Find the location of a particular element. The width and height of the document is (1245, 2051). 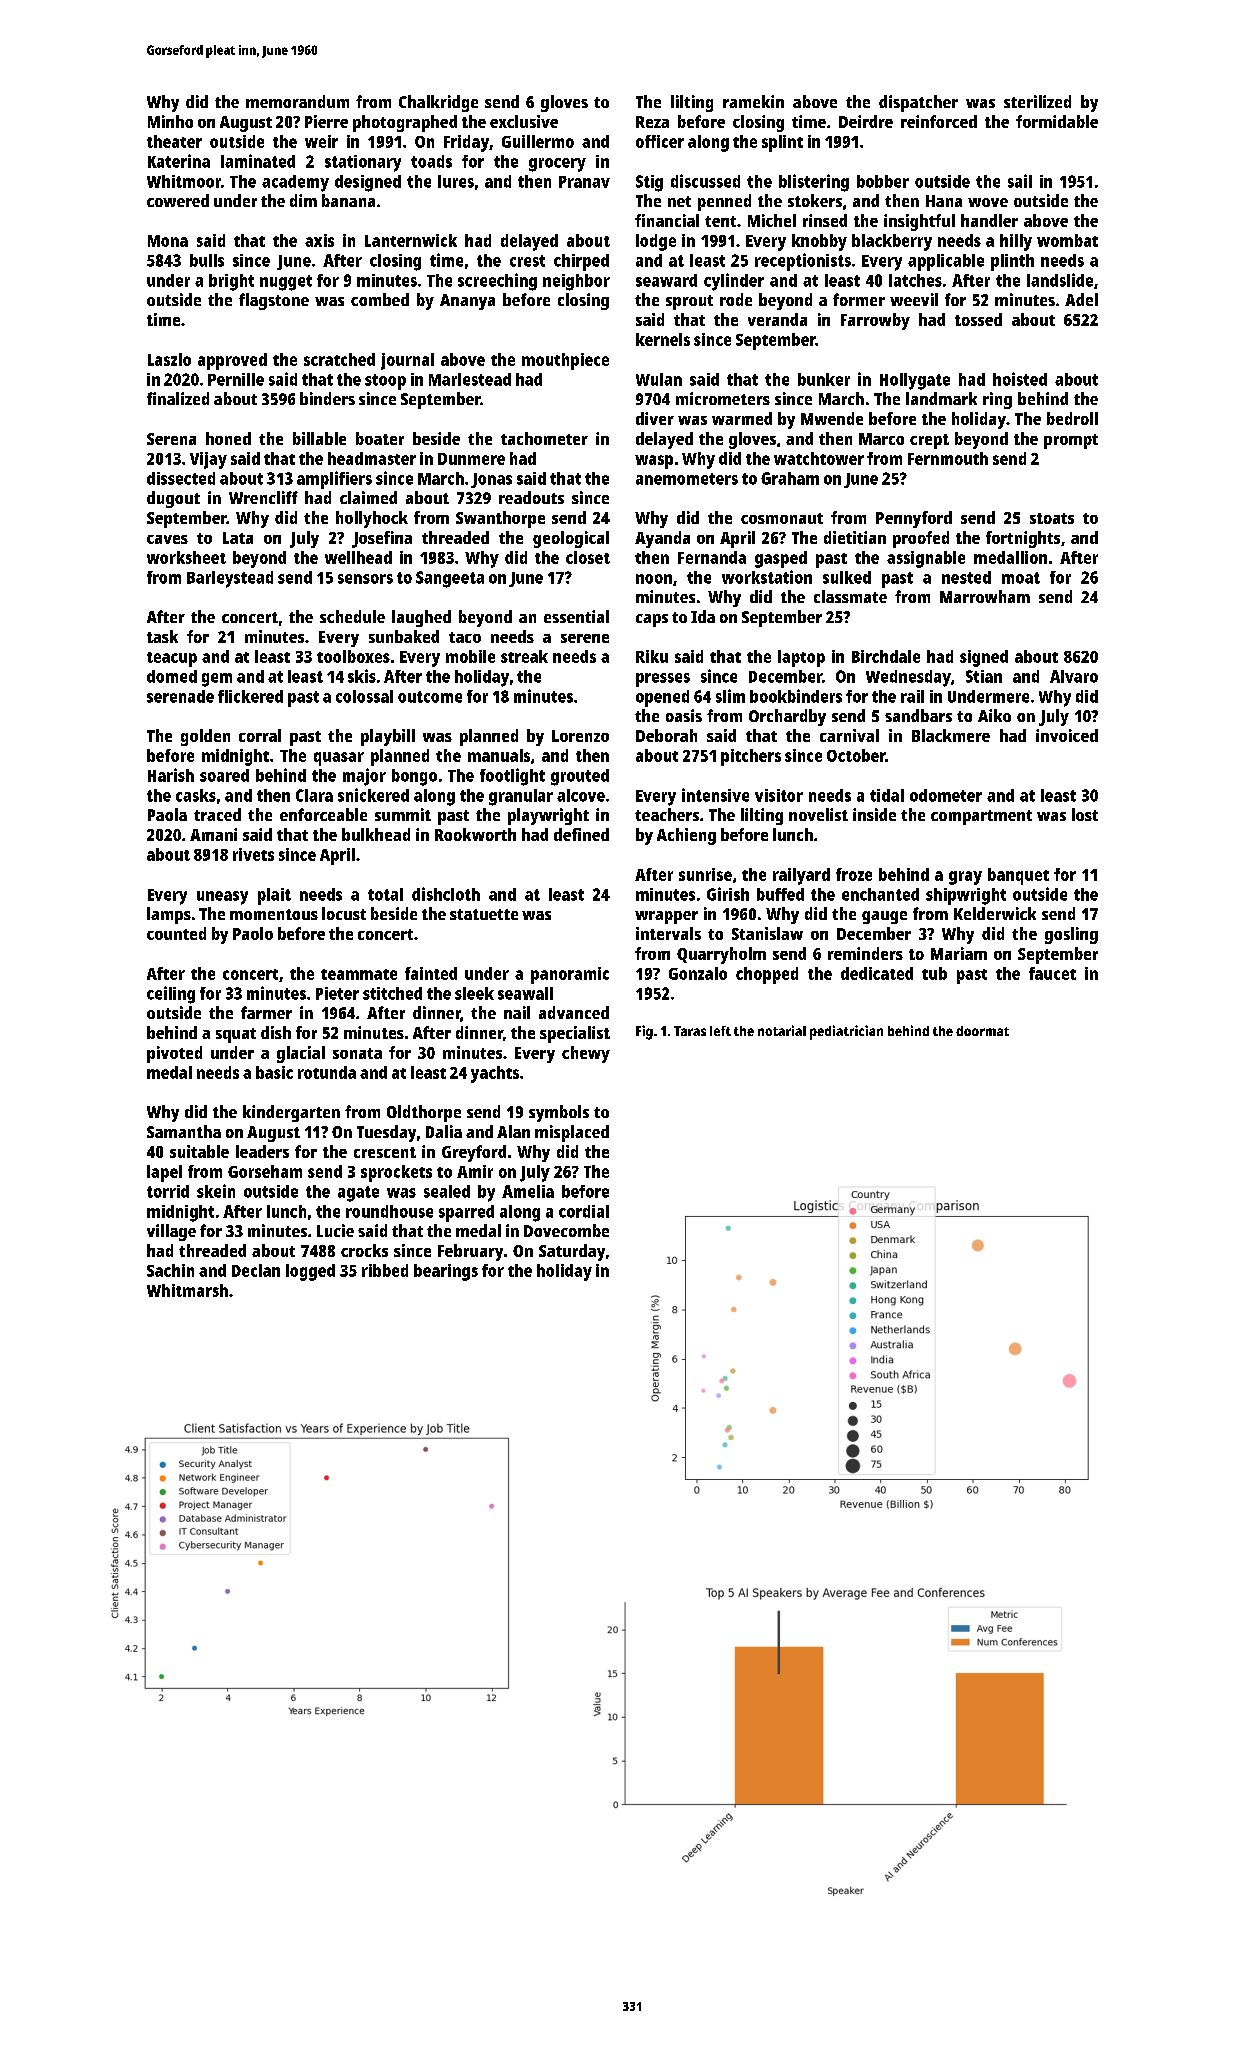

essential is located at coordinates (576, 616).
